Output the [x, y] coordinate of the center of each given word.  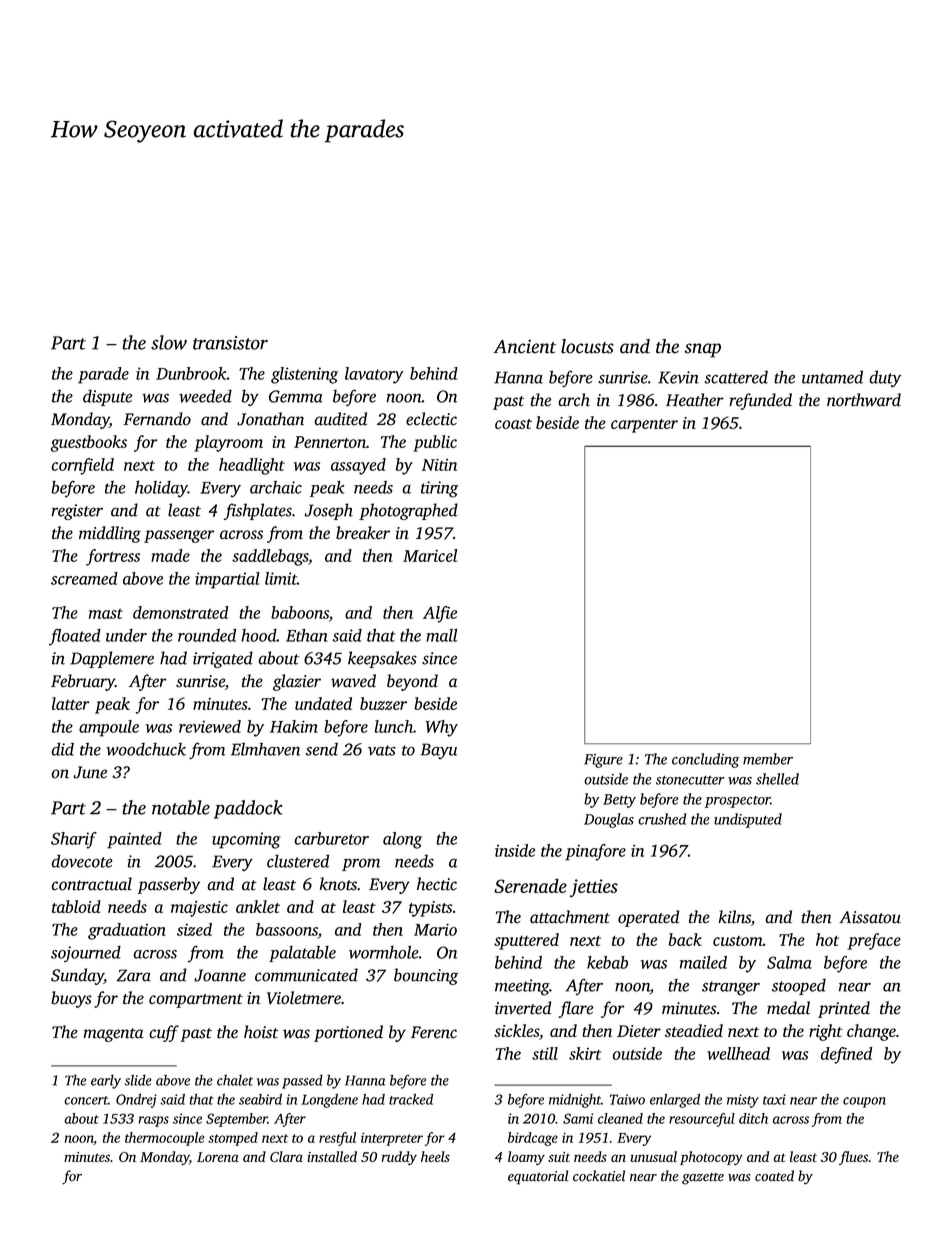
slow [169, 342]
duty [885, 379]
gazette [703, 1179]
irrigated [223, 659]
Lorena [218, 1157]
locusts [587, 346]
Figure [603, 761]
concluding [705, 760]
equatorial [538, 1177]
